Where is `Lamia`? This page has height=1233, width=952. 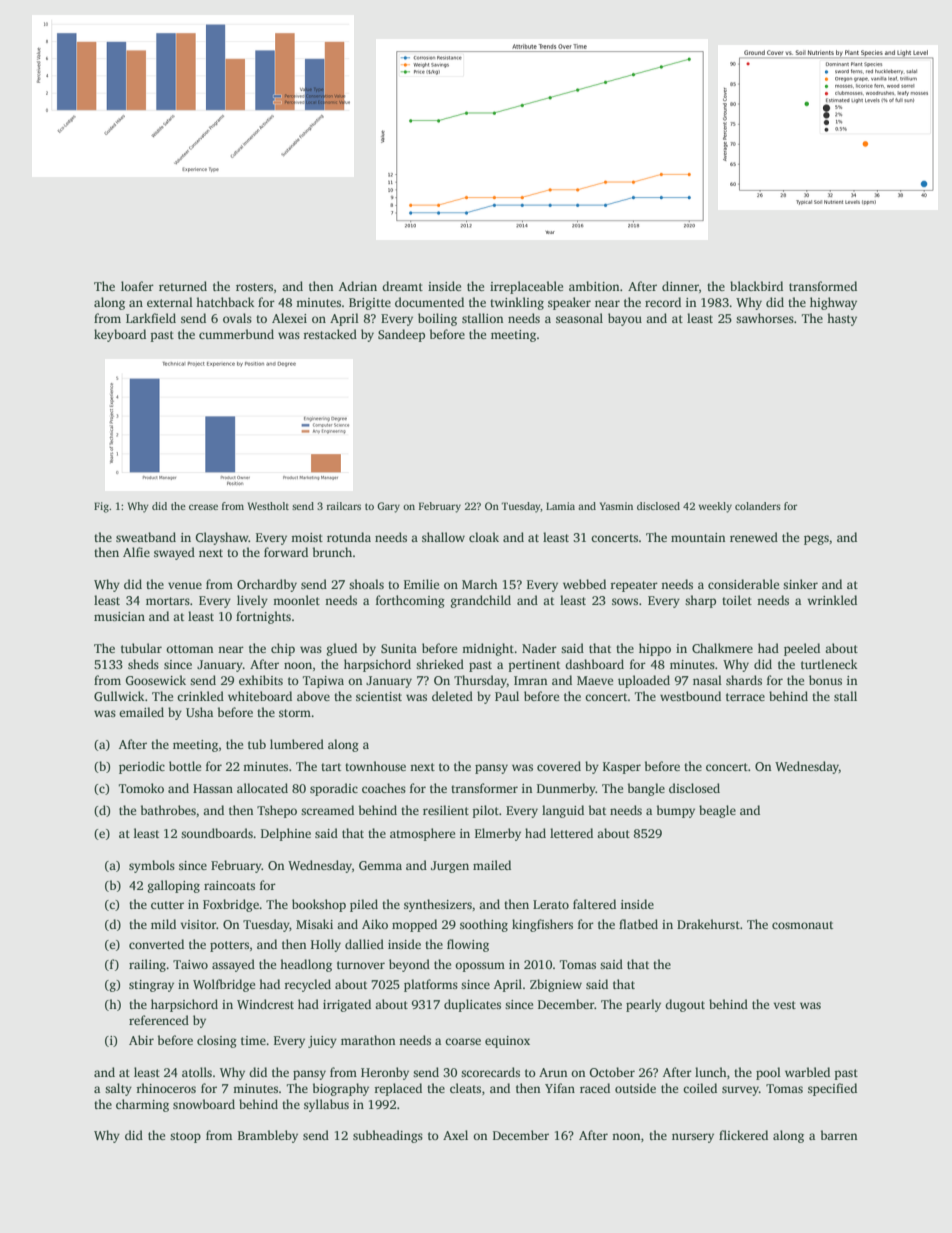
Lamia is located at coordinates (560, 506).
